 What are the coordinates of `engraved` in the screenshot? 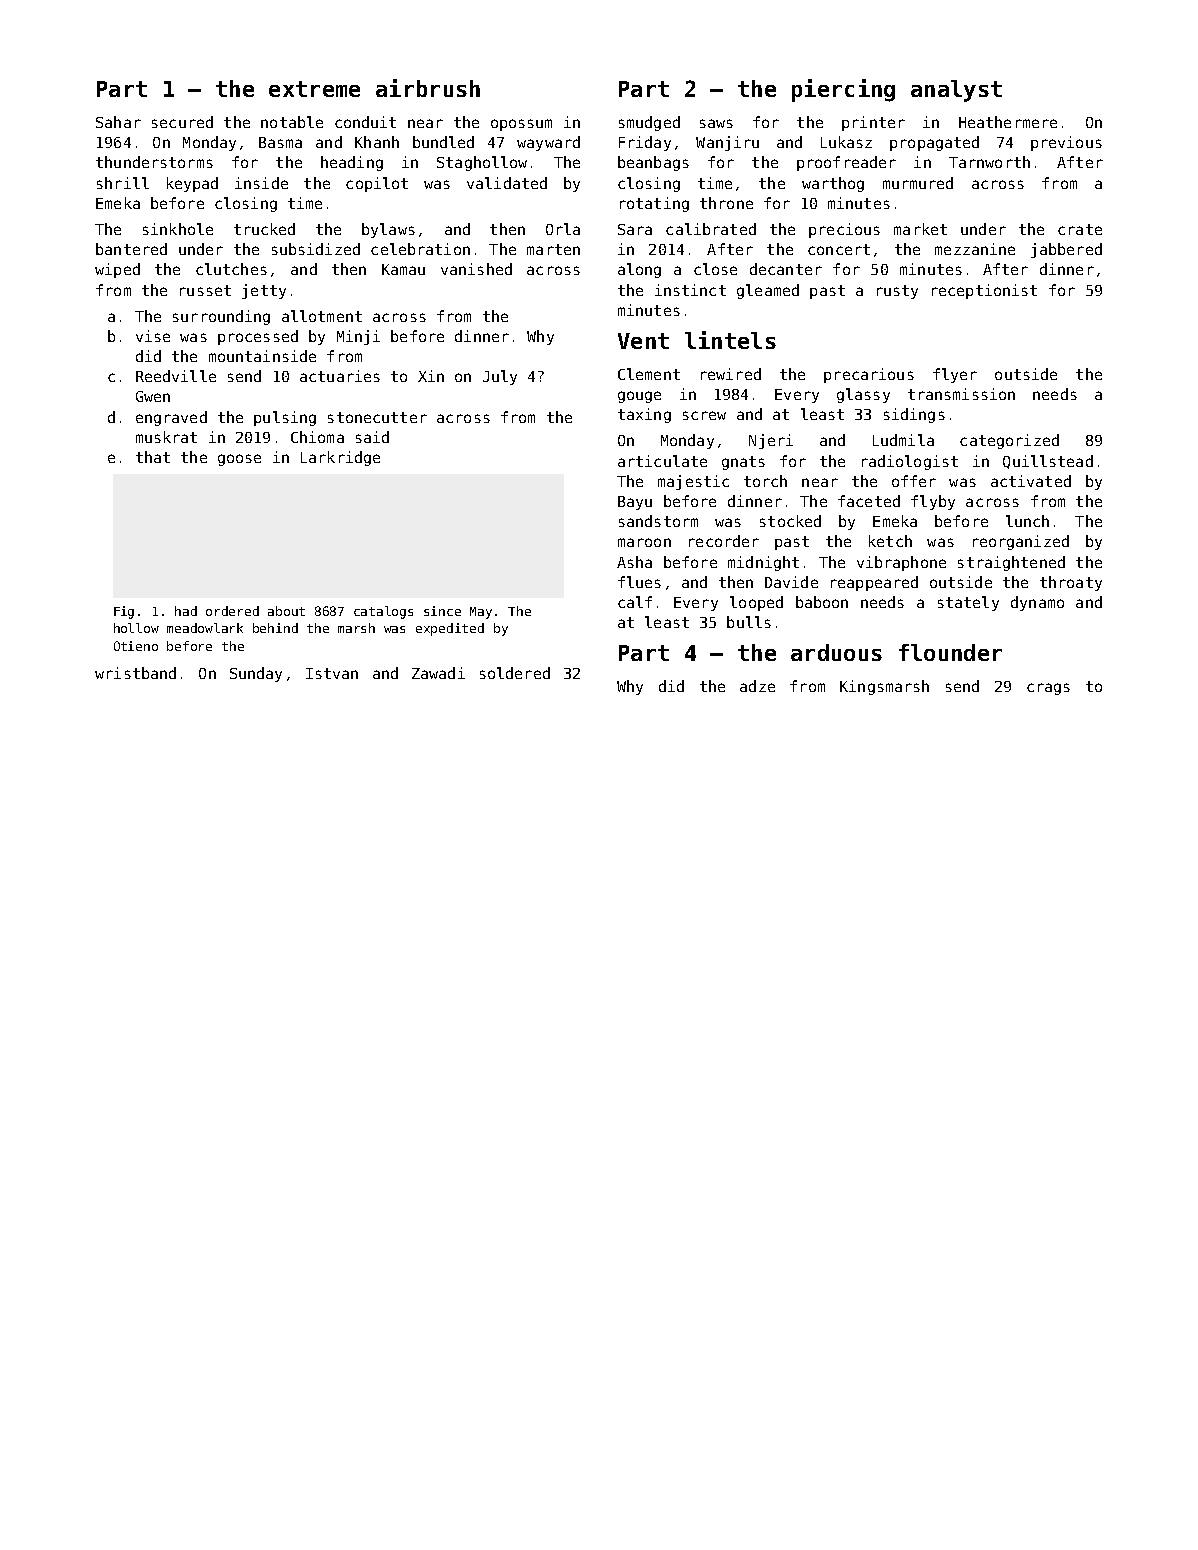 It's located at (171, 418).
